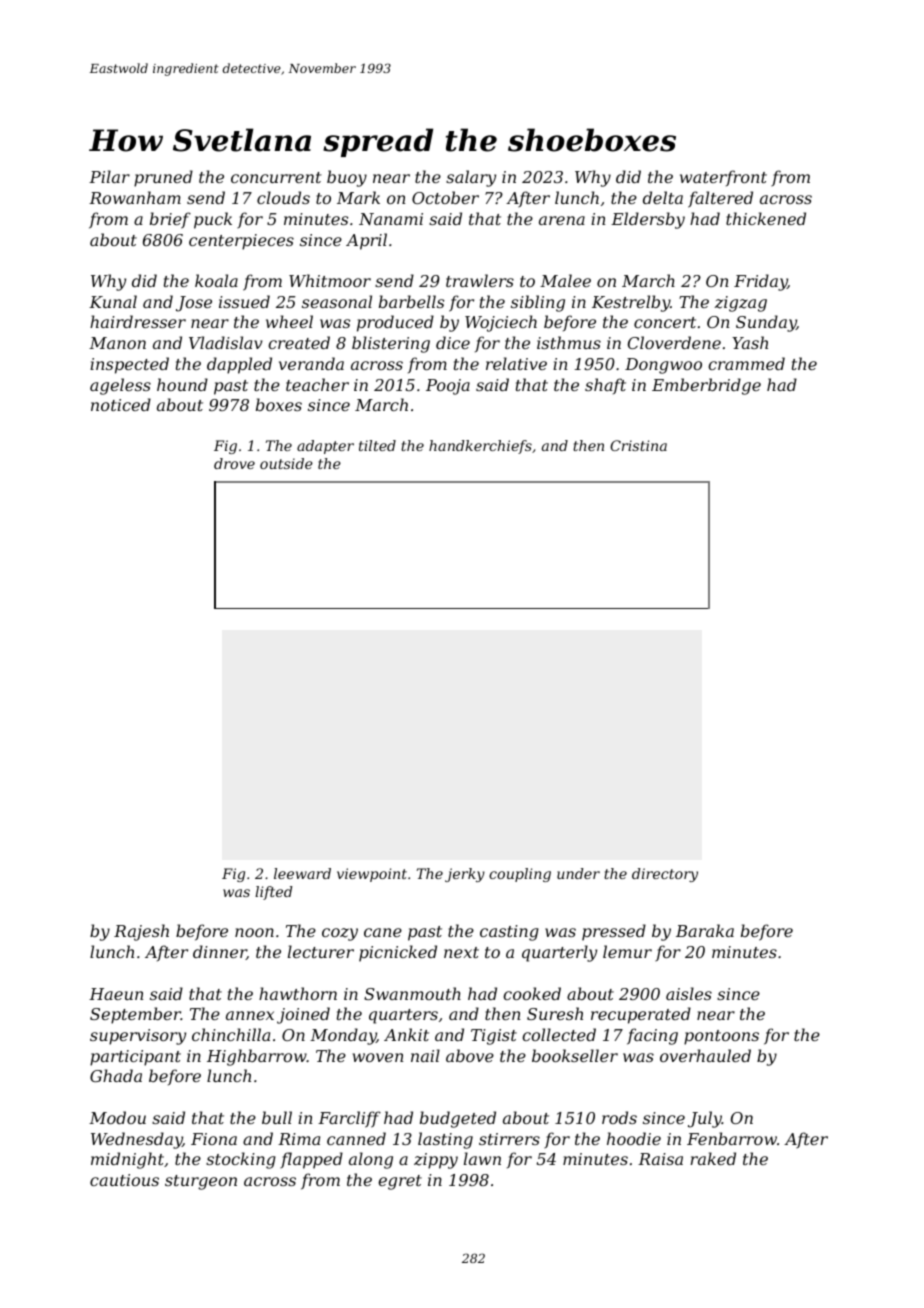  What do you see at coordinates (286, 463) in the image?
I see `outside` at bounding box center [286, 463].
